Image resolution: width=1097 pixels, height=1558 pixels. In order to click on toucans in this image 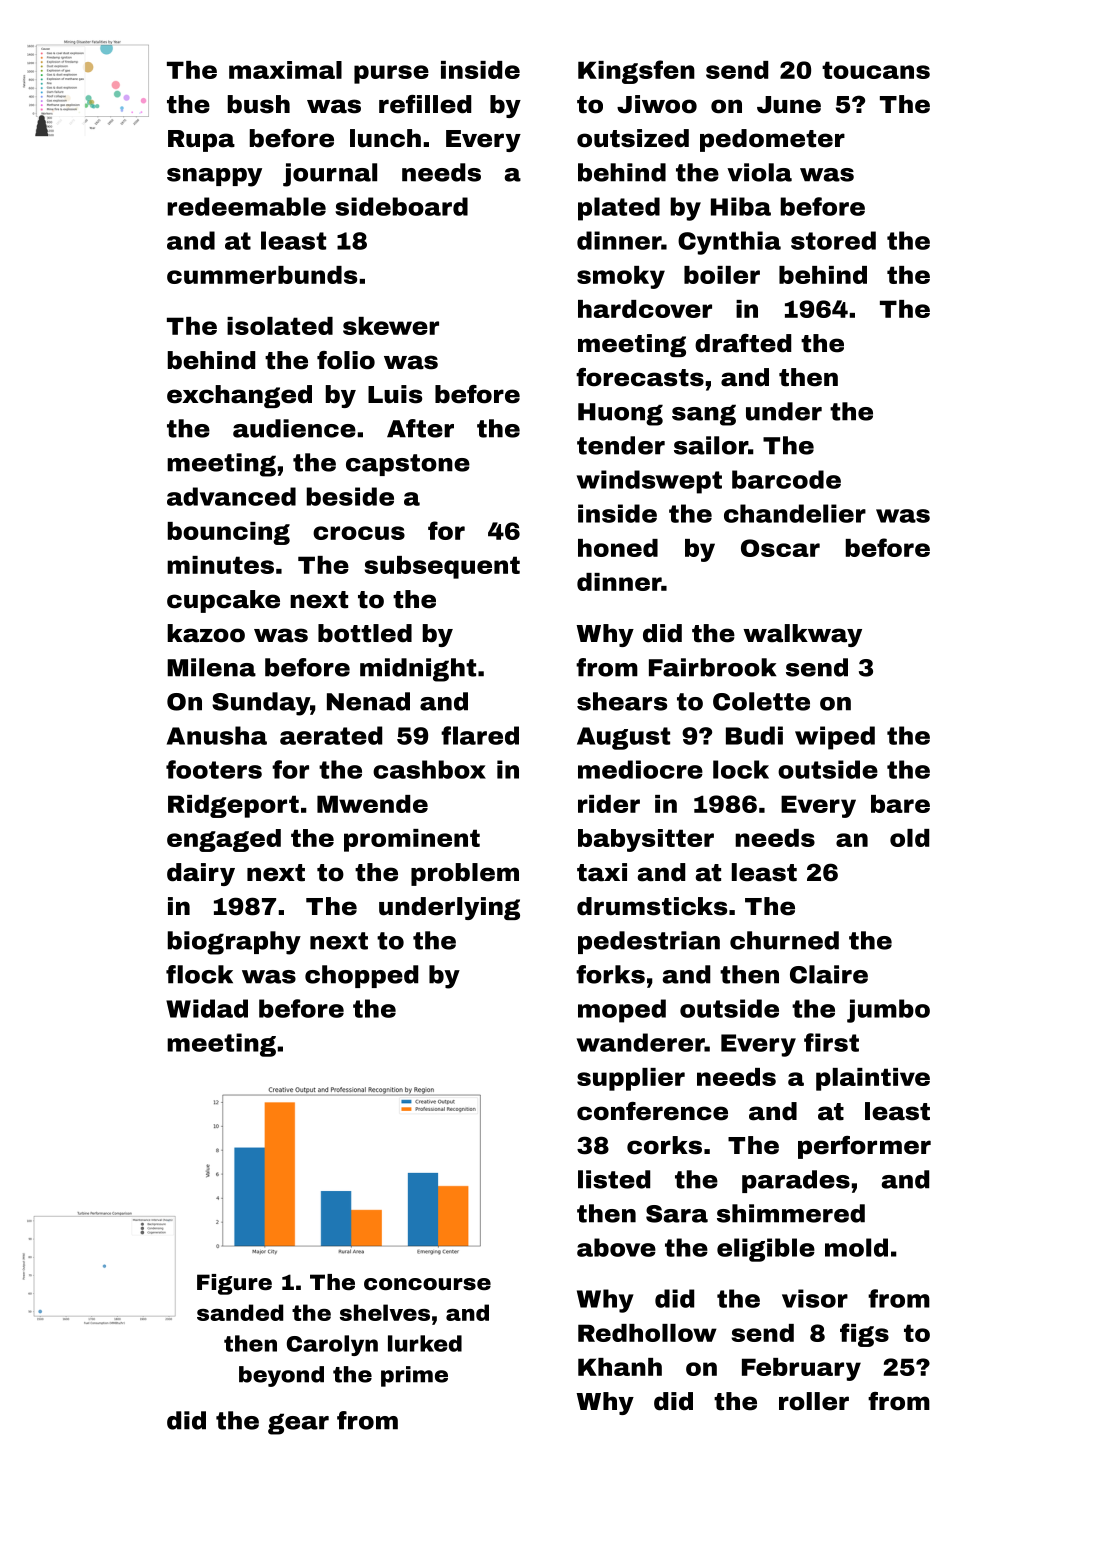, I will do `click(876, 70)`.
